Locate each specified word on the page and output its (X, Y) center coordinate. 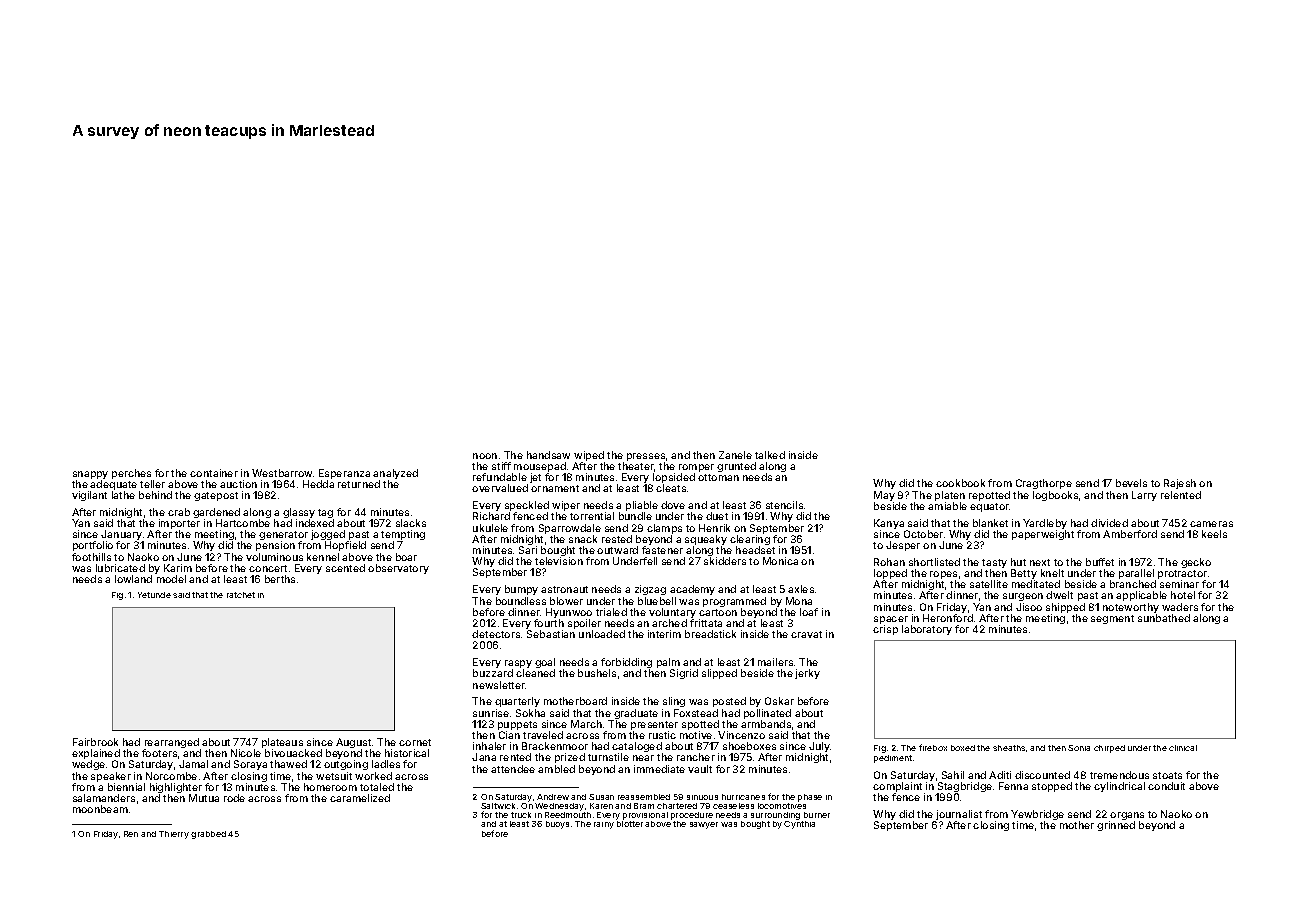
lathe (123, 495)
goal (545, 664)
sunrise (491, 713)
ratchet (241, 595)
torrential (592, 516)
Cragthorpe (1044, 484)
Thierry (174, 835)
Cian (509, 735)
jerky (807, 674)
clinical (1183, 748)
